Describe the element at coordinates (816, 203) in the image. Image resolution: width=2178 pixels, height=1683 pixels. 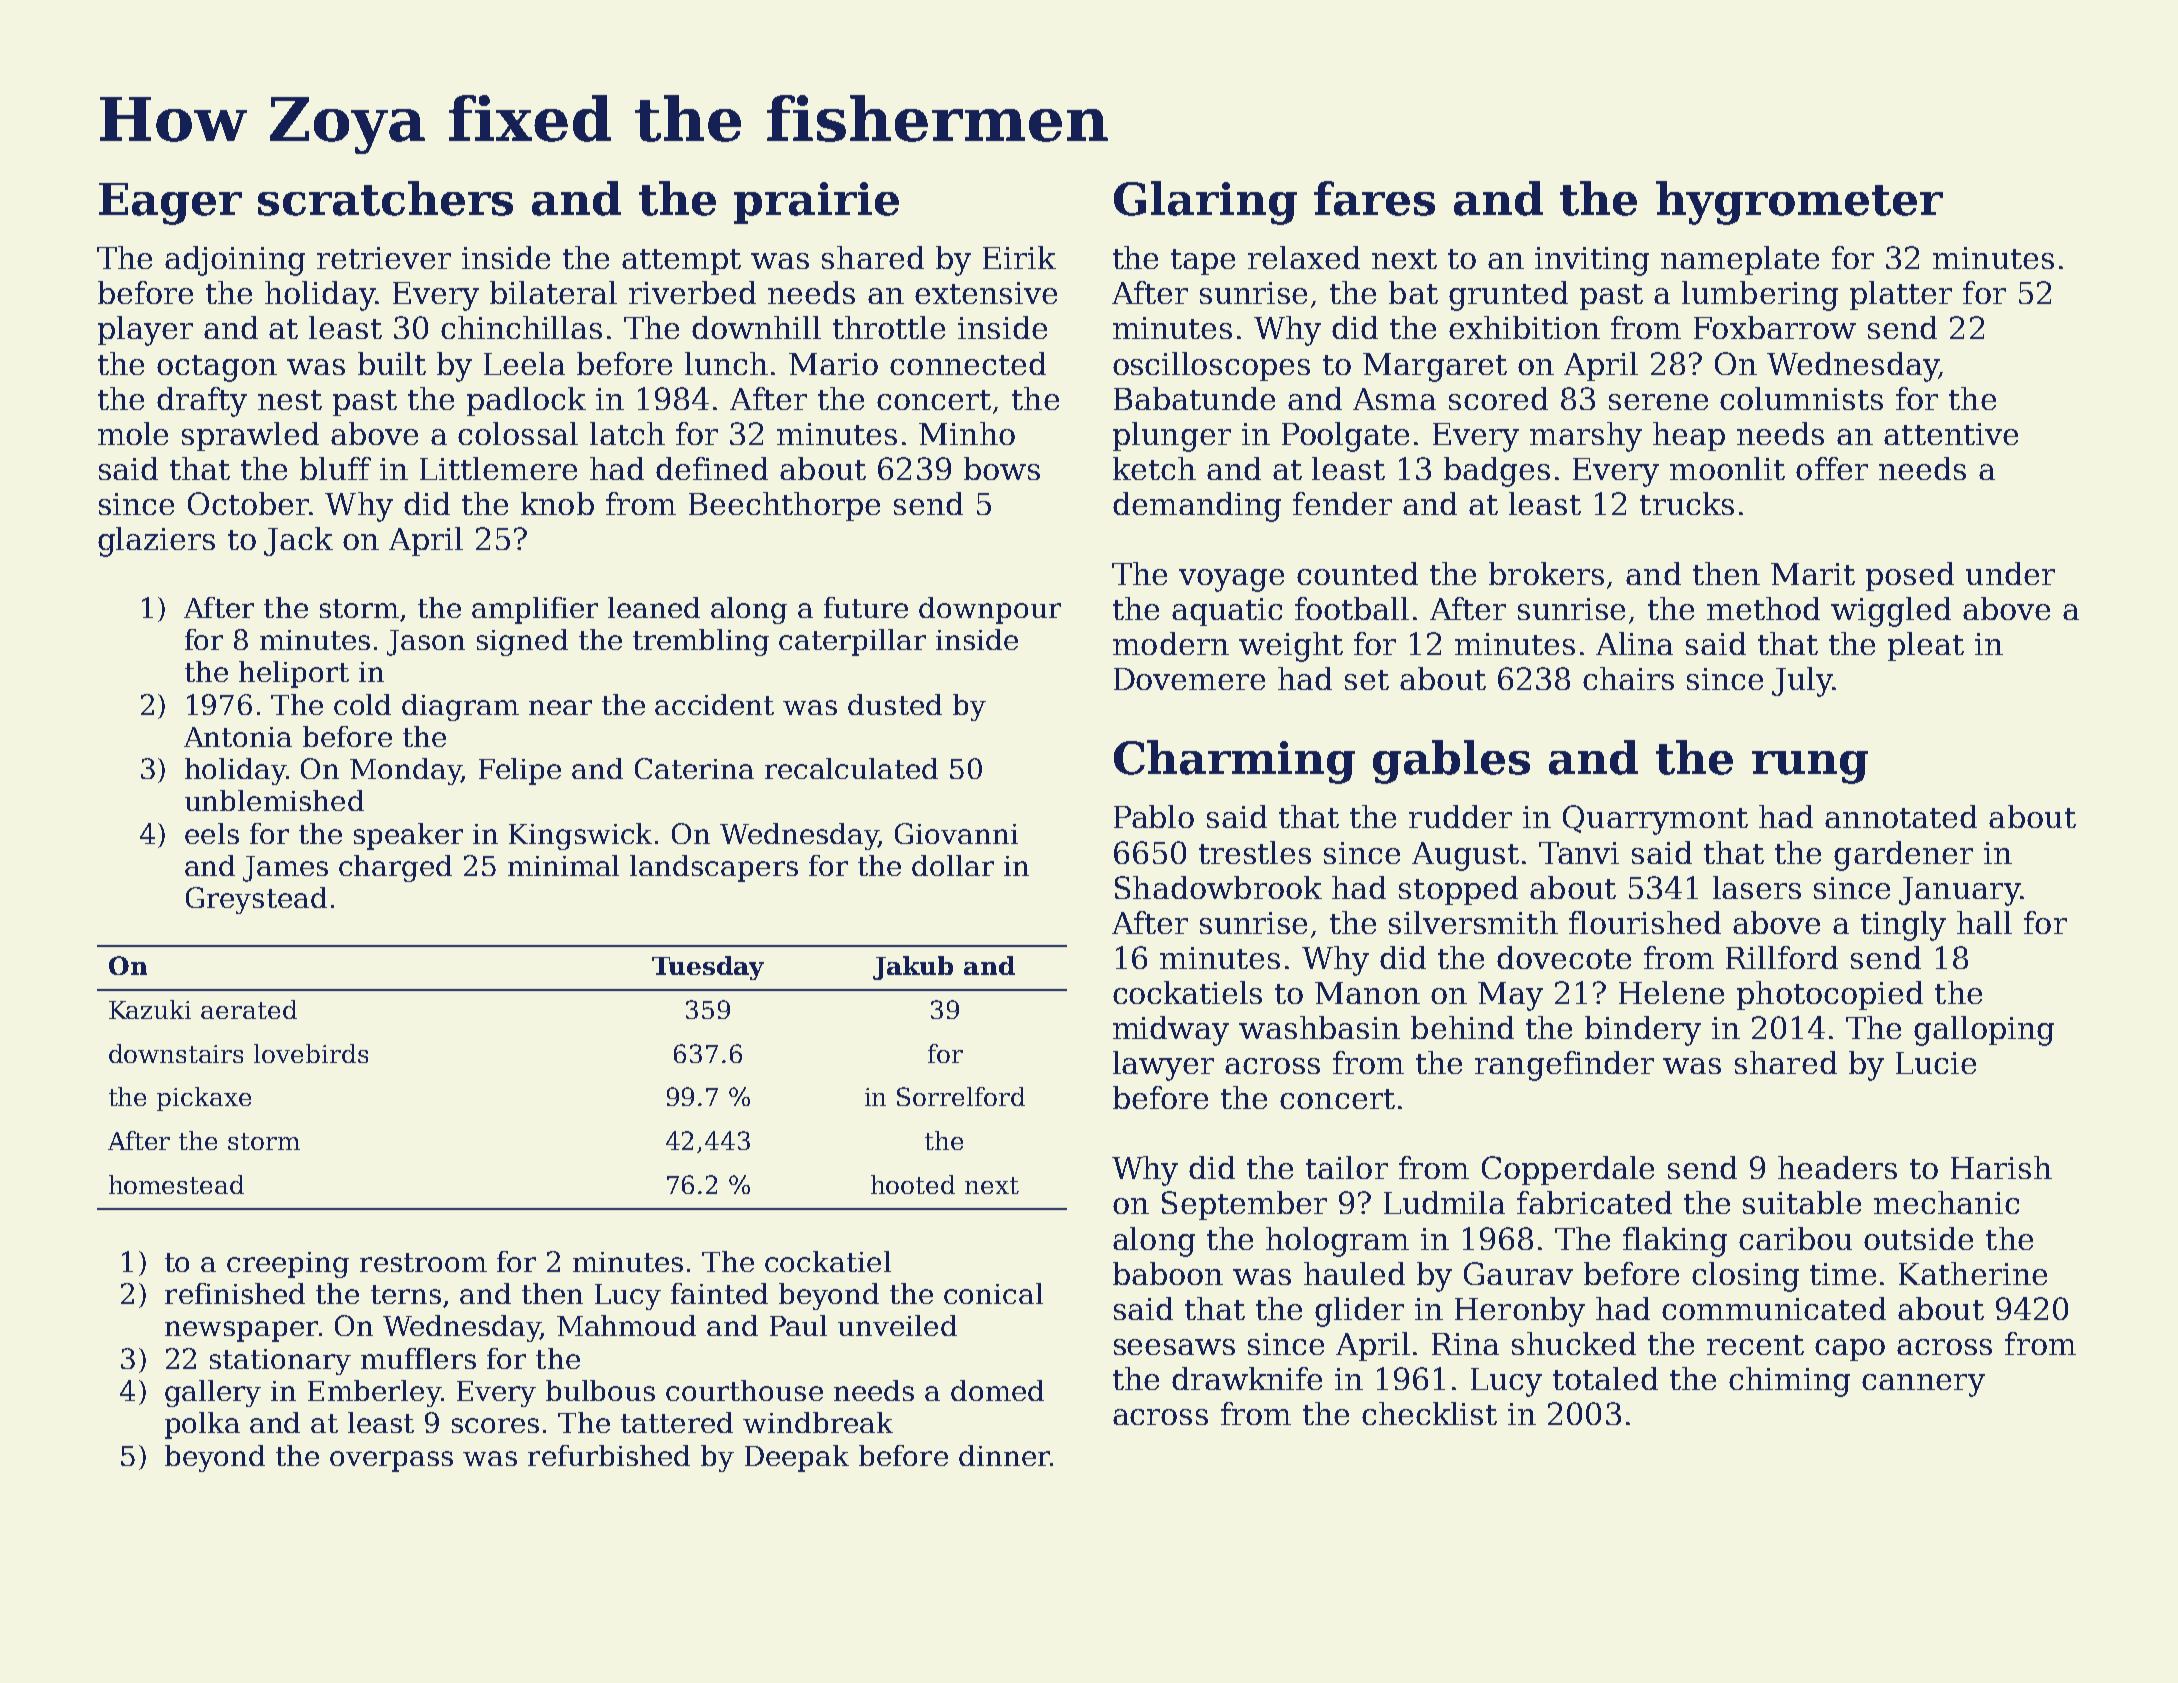
I see `prairie` at that location.
